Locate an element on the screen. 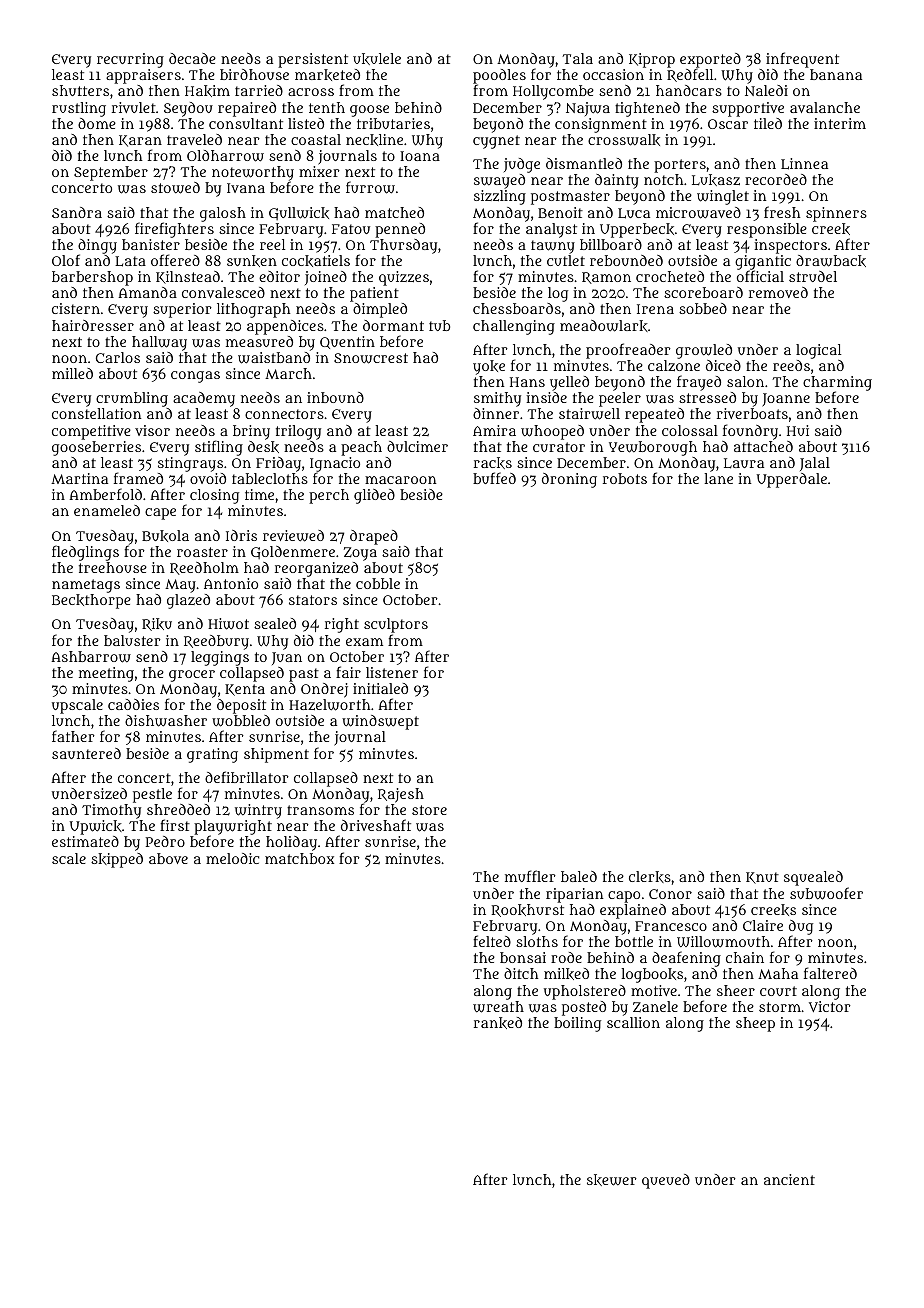  cobble is located at coordinates (378, 583).
